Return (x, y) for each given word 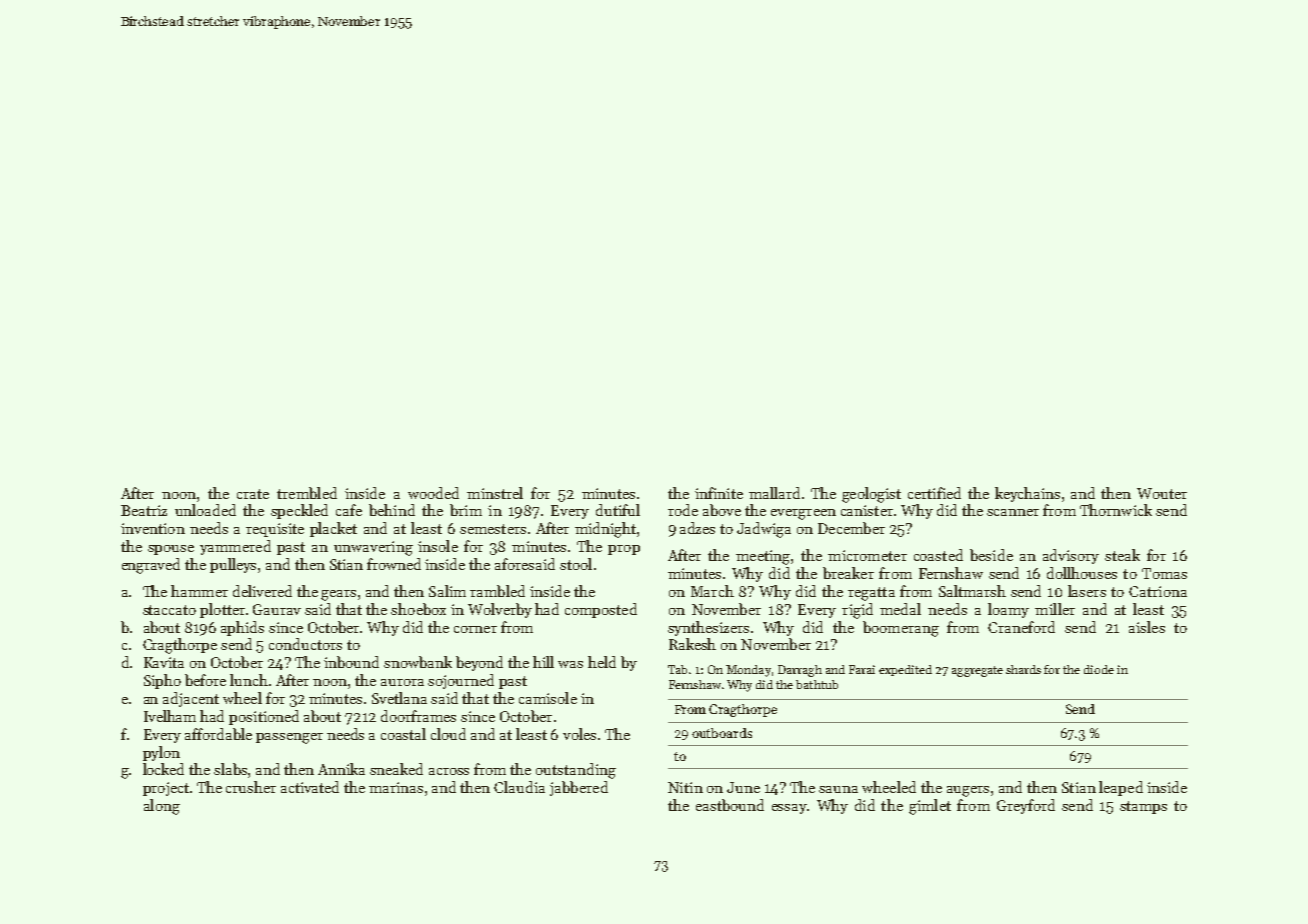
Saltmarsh (972, 591)
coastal (403, 734)
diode (1099, 669)
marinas (396, 787)
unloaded (205, 510)
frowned (394, 564)
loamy (1008, 610)
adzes (697, 528)
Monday (748, 671)
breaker (848, 573)
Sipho (162, 681)
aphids (242, 628)
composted (601, 610)
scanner (1013, 512)
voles (579, 734)
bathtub (817, 684)
